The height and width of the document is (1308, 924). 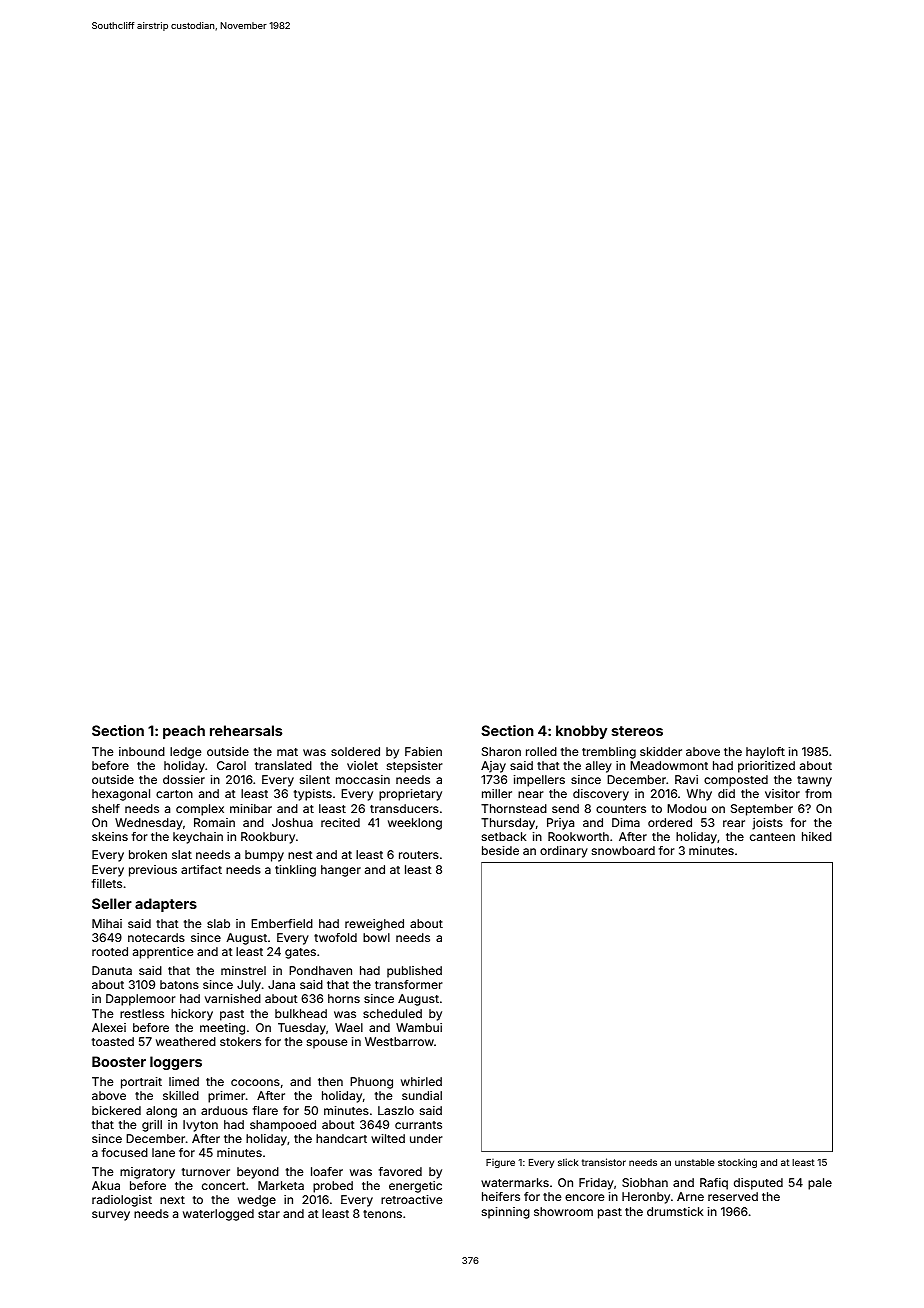 What do you see at coordinates (269, 1214) in the document?
I see `star` at bounding box center [269, 1214].
